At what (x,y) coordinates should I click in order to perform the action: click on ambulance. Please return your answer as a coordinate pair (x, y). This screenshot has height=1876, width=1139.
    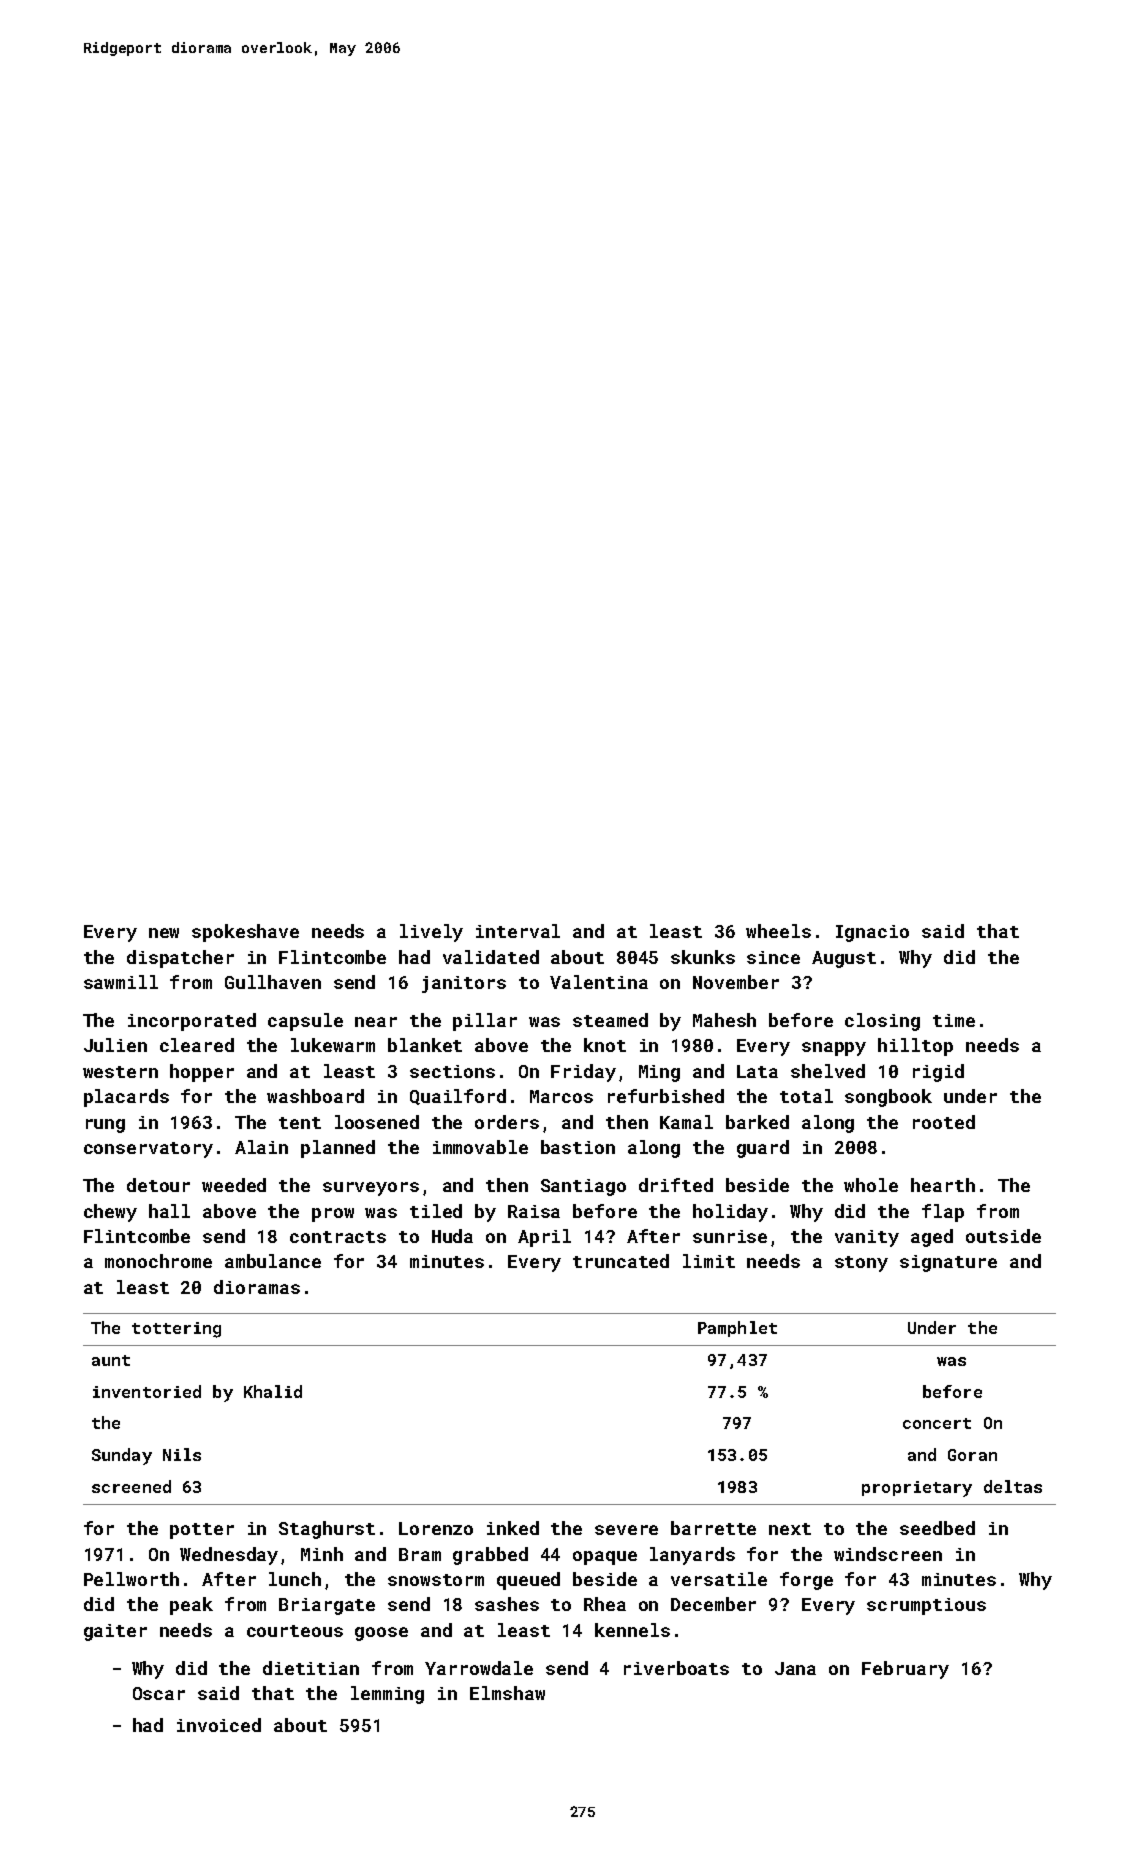
    Looking at the image, I should click on (273, 1261).
